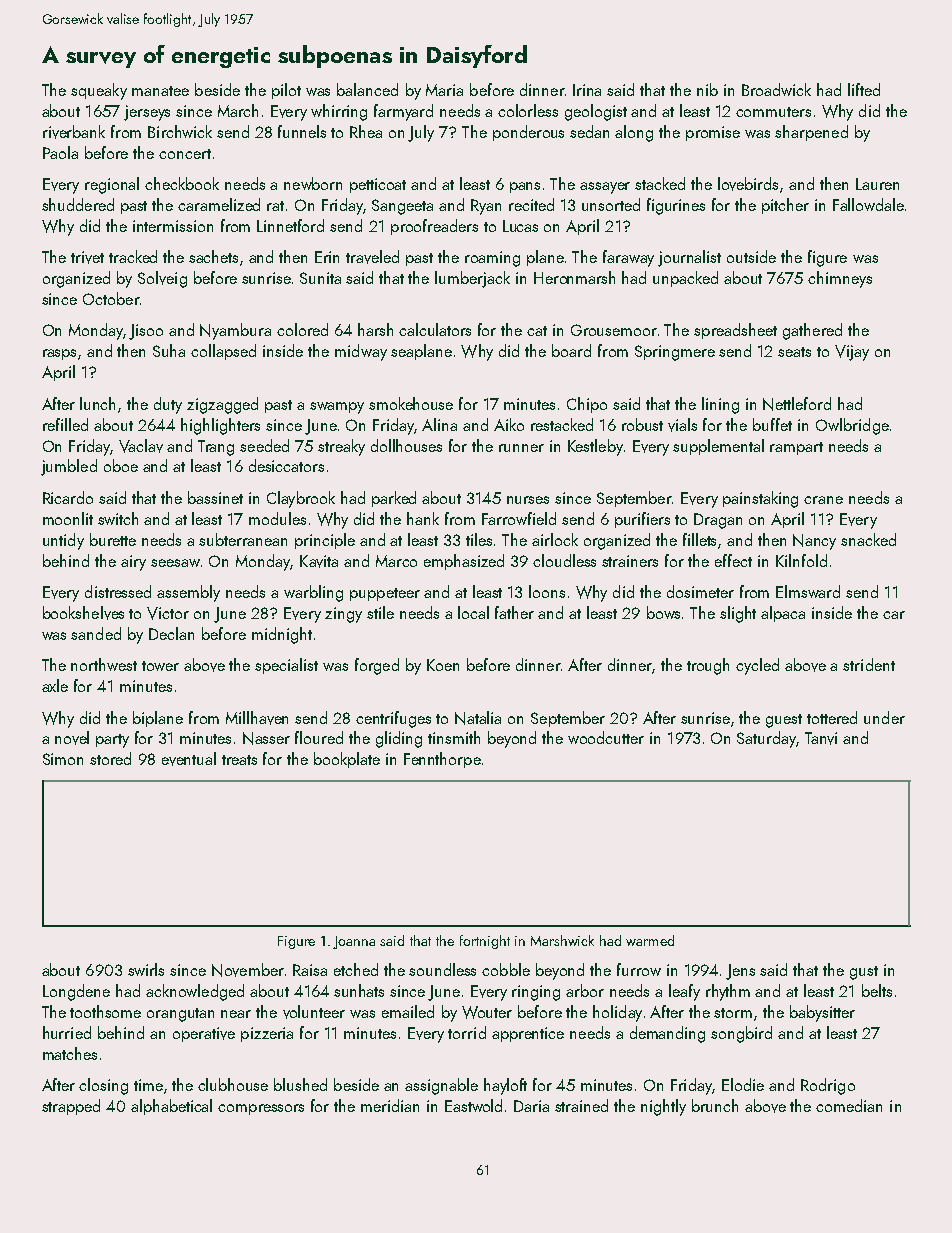  I want to click on treats, so click(239, 760).
